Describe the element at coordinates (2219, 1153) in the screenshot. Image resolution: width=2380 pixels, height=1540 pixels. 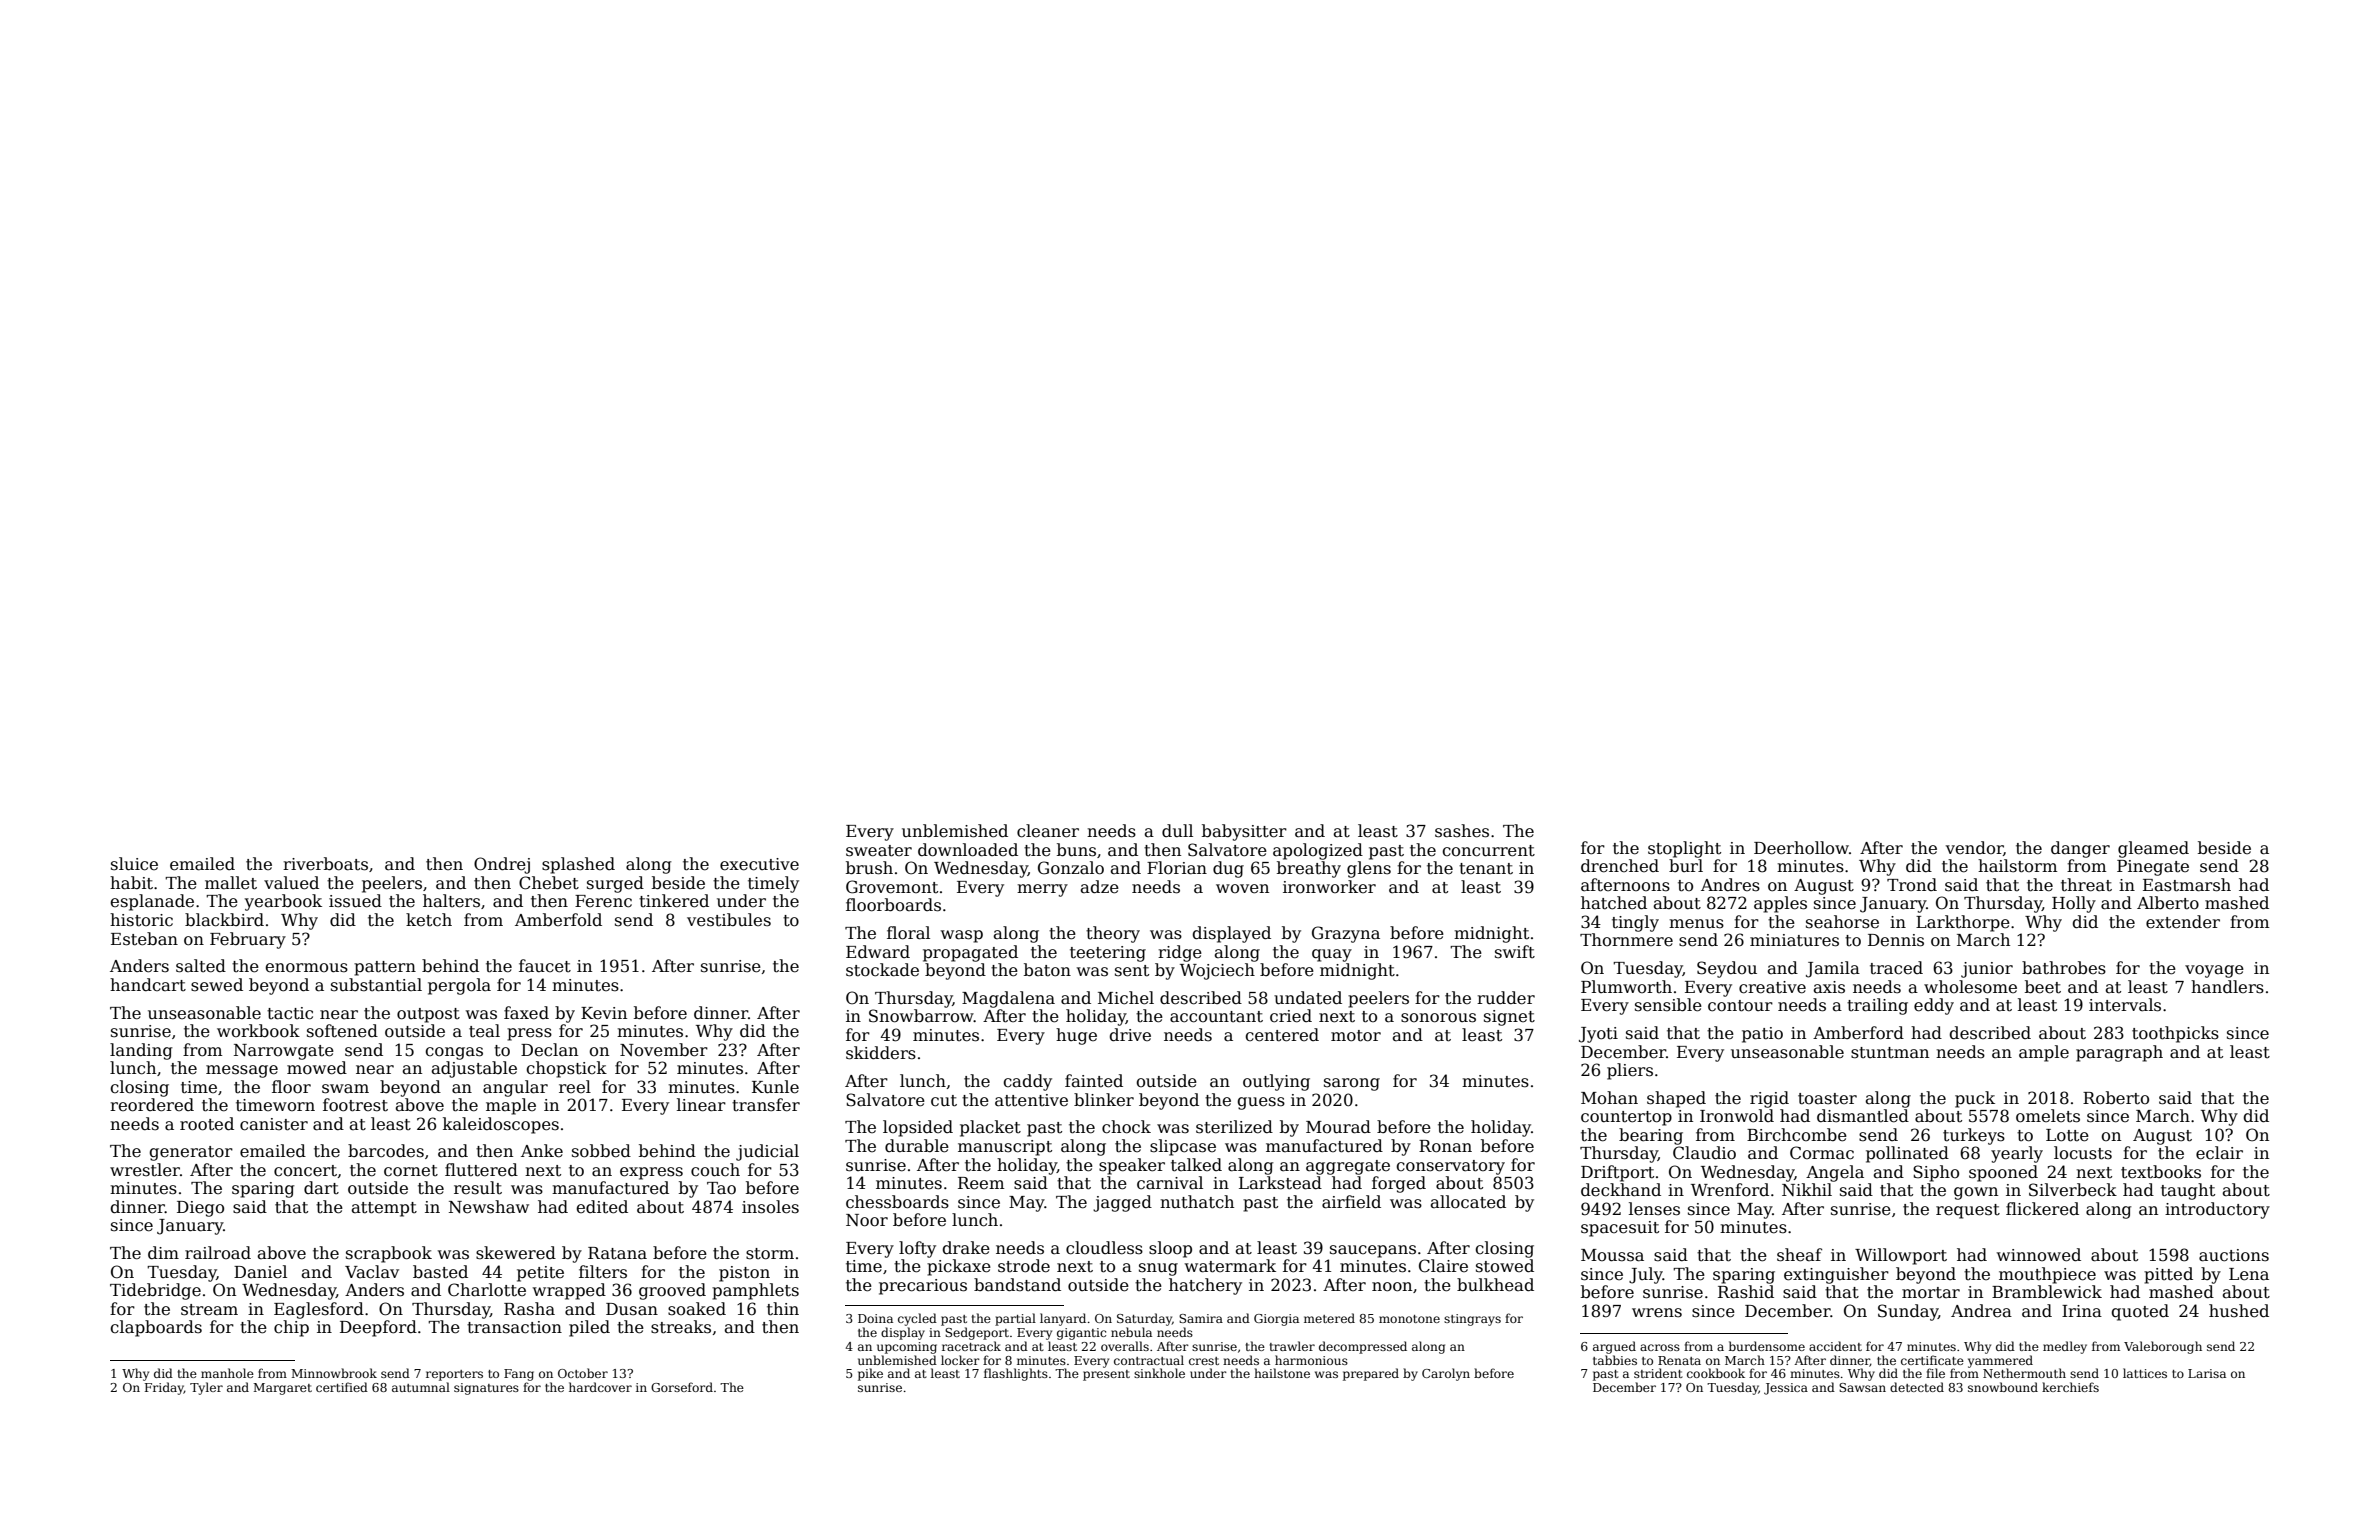
I see `eclair` at that location.
